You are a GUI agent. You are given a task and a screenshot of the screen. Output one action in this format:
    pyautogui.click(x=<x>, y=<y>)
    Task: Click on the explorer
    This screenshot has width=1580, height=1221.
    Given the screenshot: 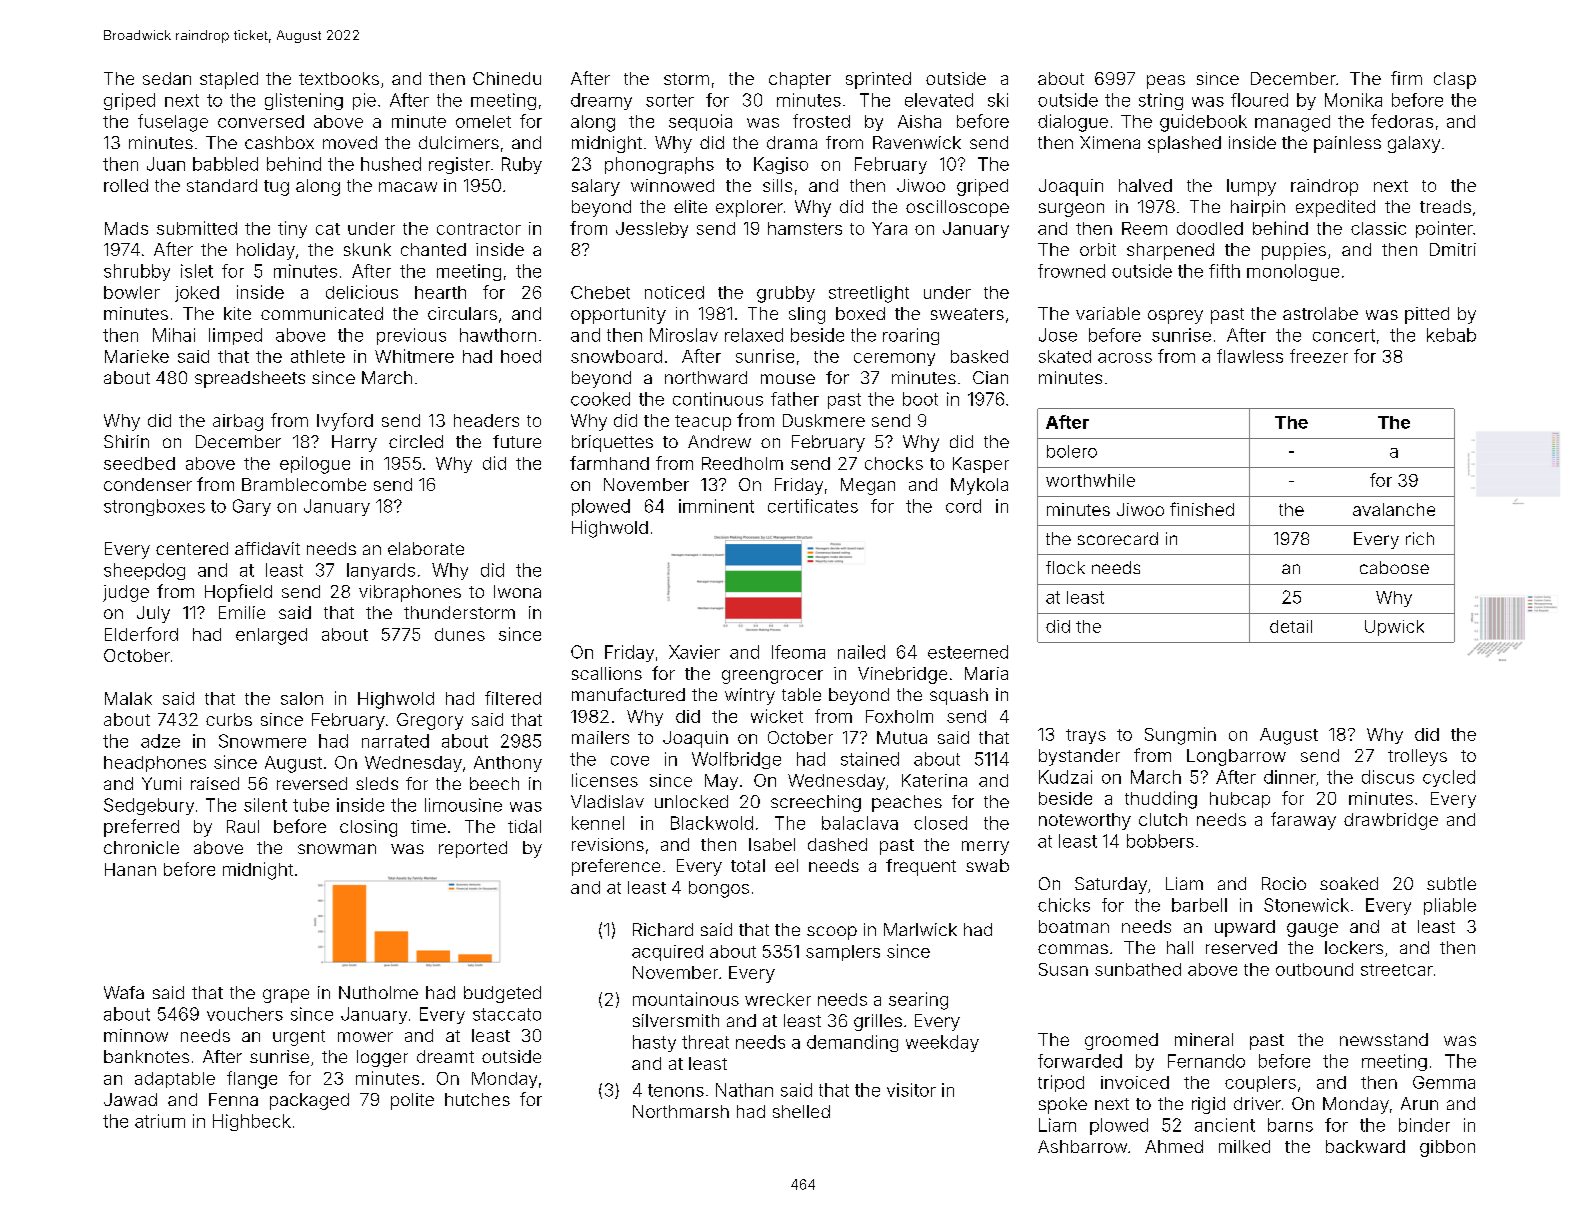 What is the action you would take?
    pyautogui.click(x=749, y=208)
